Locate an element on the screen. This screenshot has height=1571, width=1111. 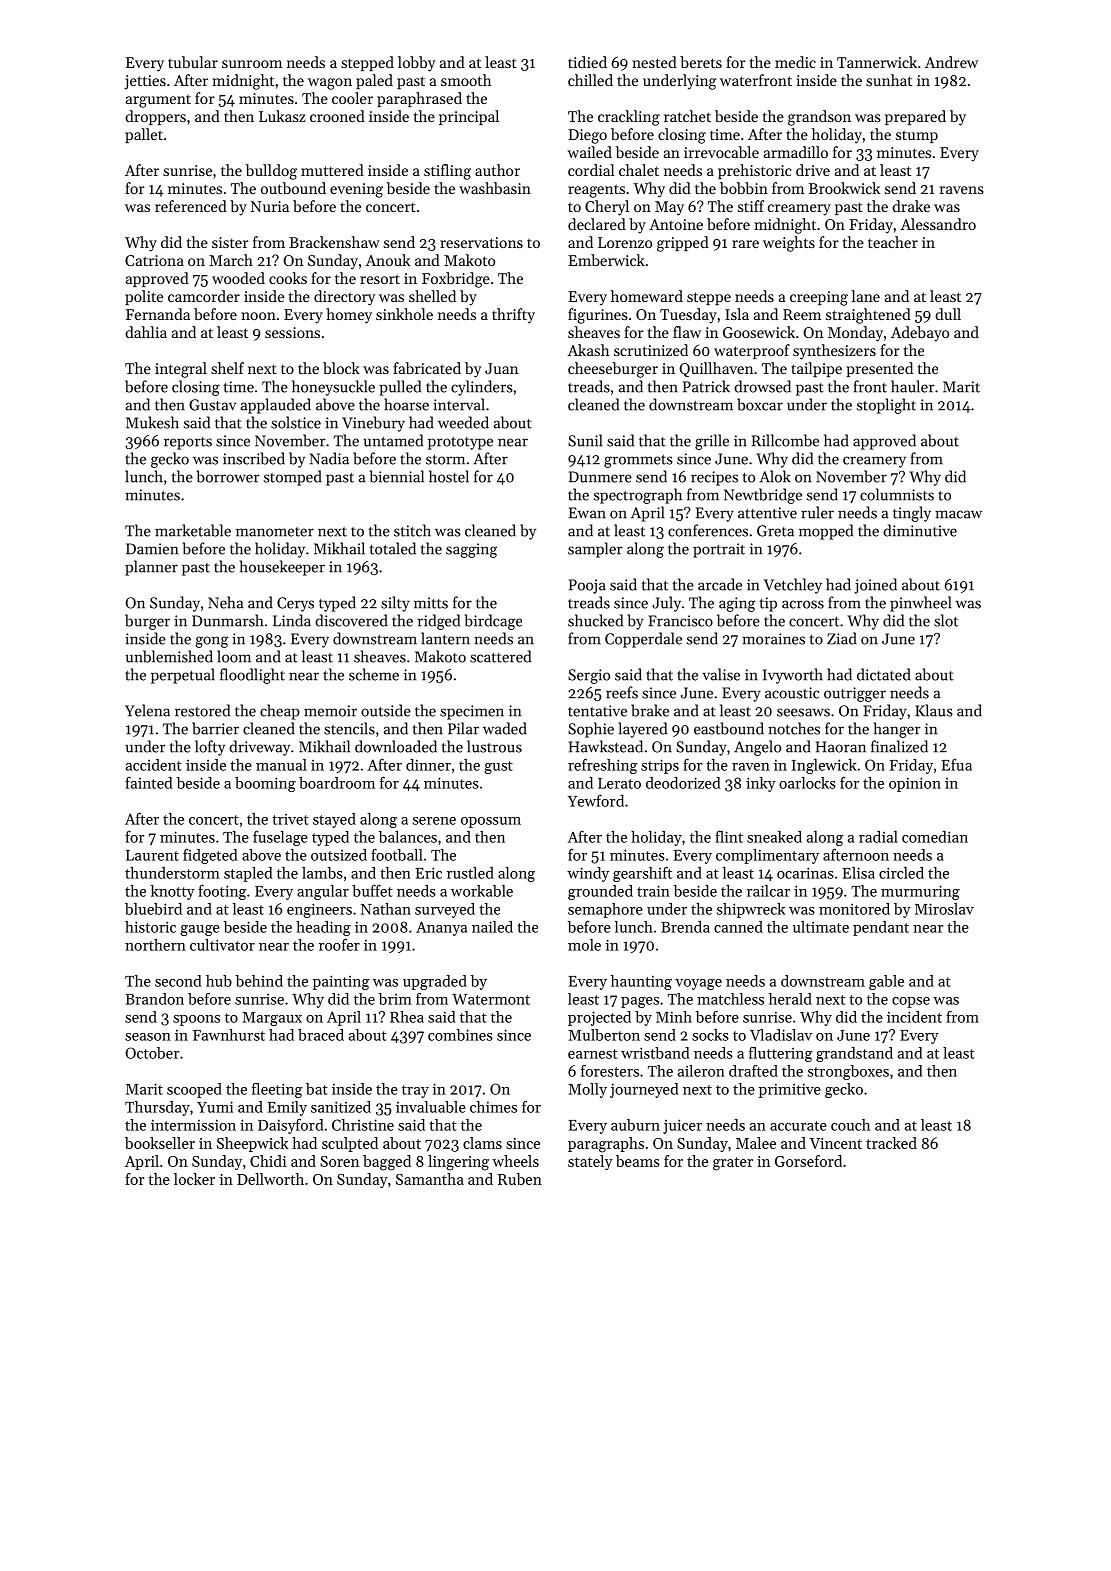
Samantha is located at coordinates (430, 1179).
